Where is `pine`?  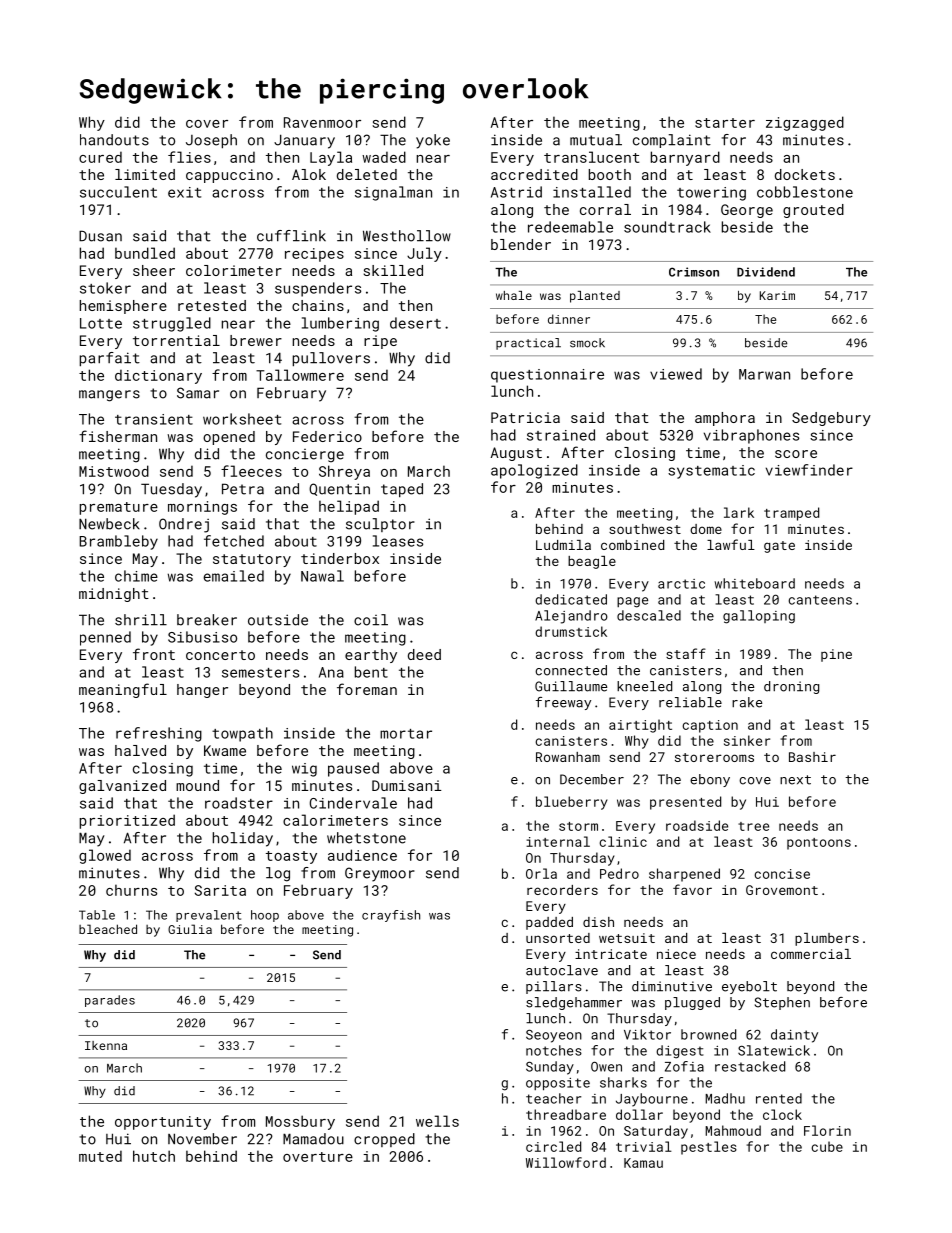 pine is located at coordinates (836, 655).
